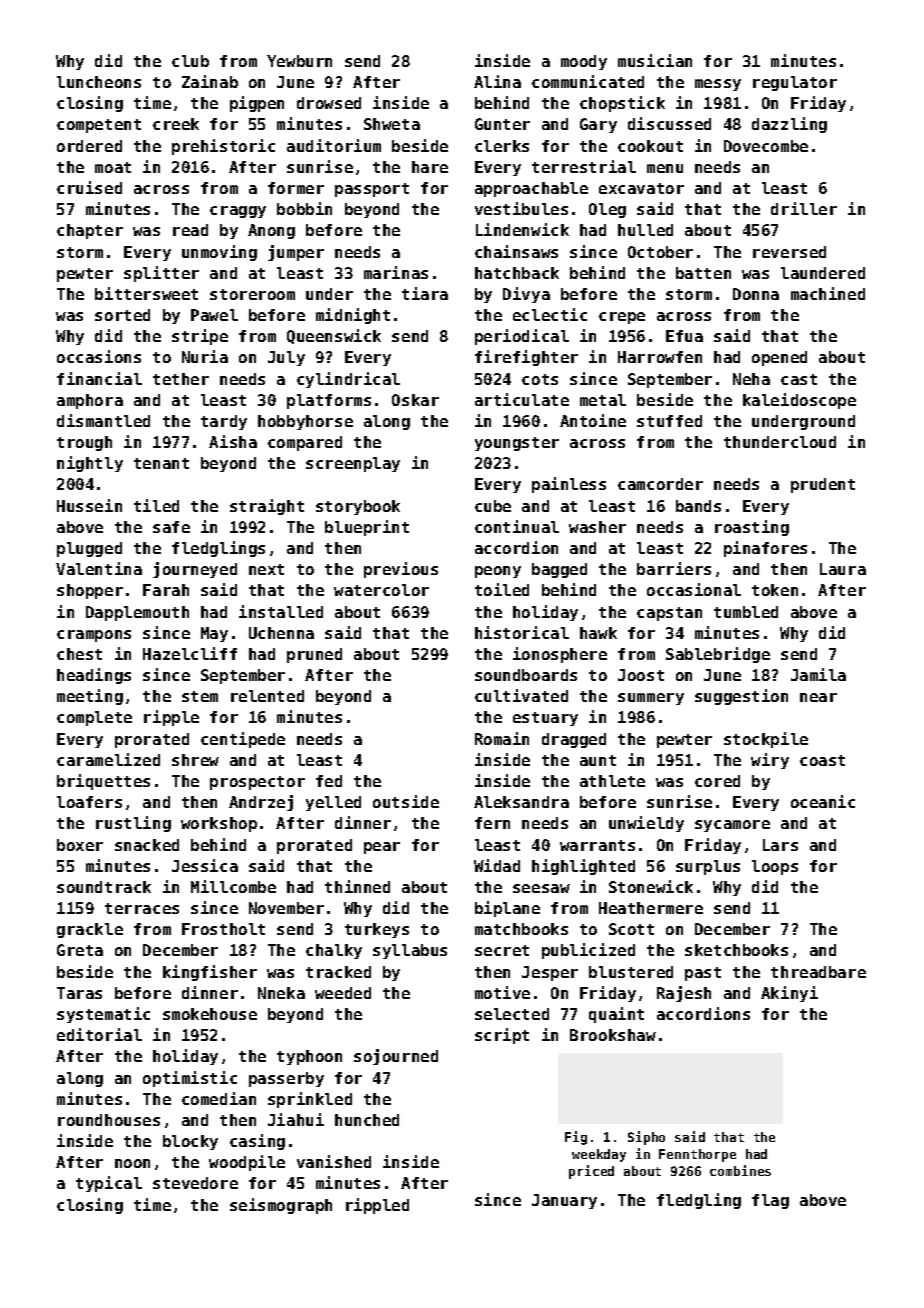  What do you see at coordinates (109, 1184) in the document?
I see `typical` at bounding box center [109, 1184].
